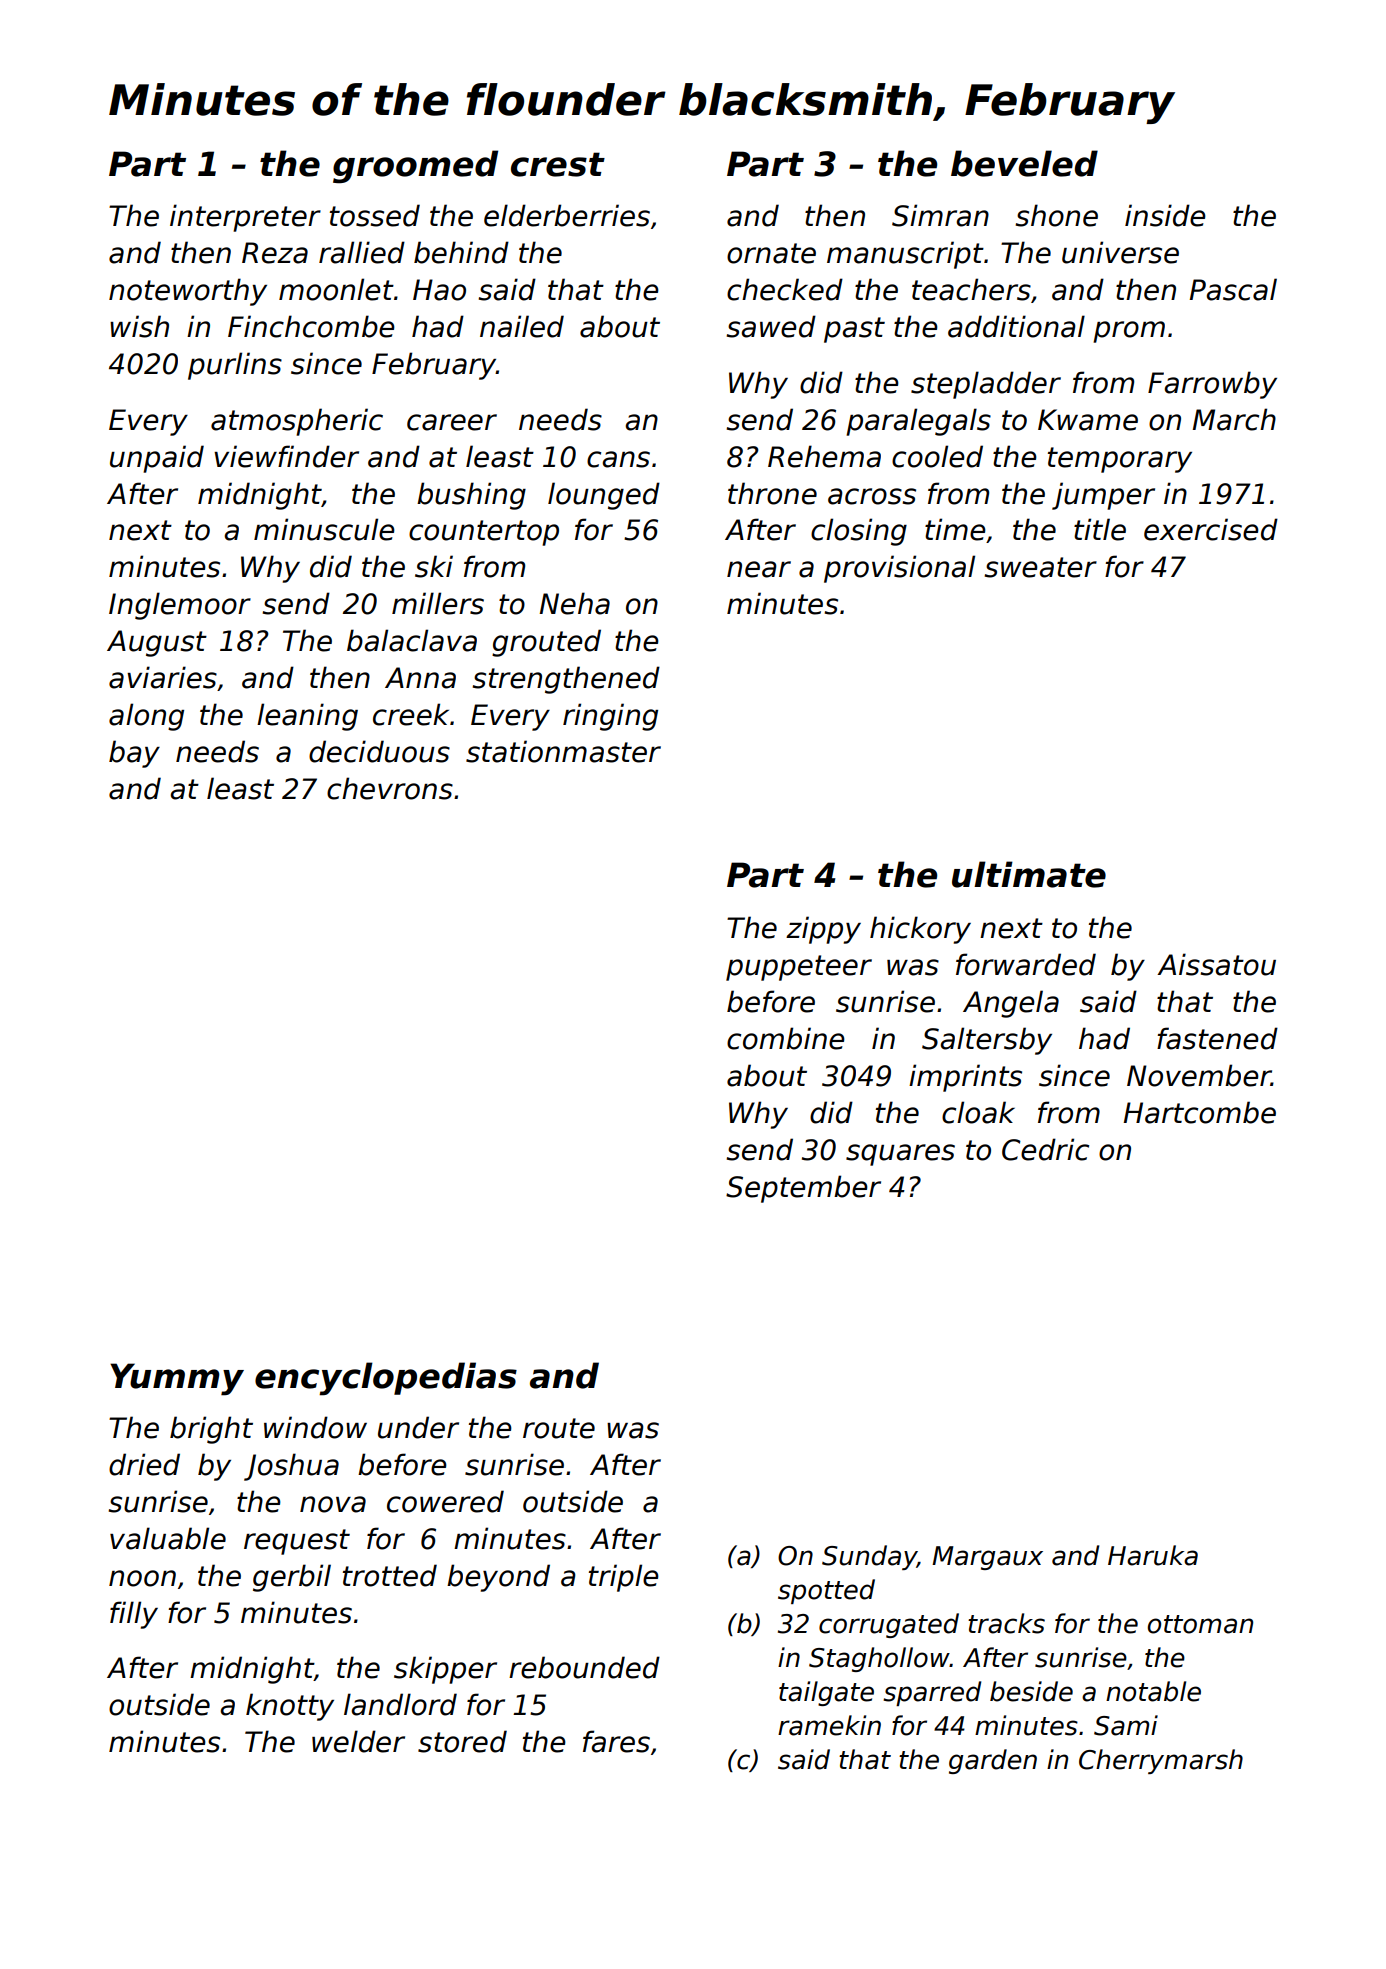 The image size is (1386, 1969). What do you see at coordinates (616, 1741) in the image?
I see `fares` at bounding box center [616, 1741].
